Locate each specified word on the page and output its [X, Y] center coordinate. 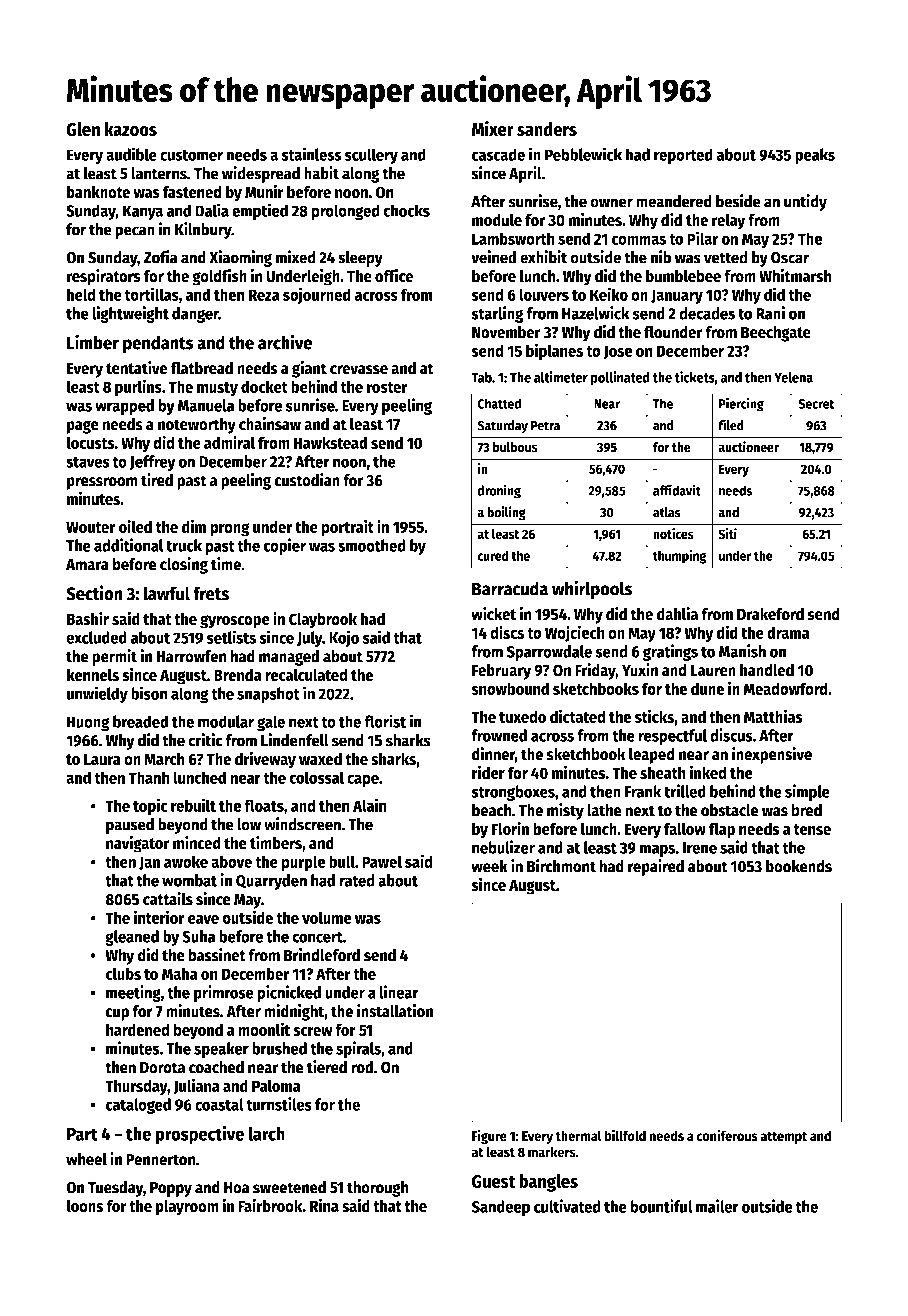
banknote [99, 192]
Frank [643, 791]
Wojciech [575, 633]
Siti [727, 534]
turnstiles [279, 1104]
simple [807, 792]
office [394, 275]
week [489, 866]
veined [494, 257]
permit [114, 657]
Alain [370, 805]
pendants [158, 344]
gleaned [132, 938]
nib [660, 257]
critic [205, 740]
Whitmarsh [795, 275]
